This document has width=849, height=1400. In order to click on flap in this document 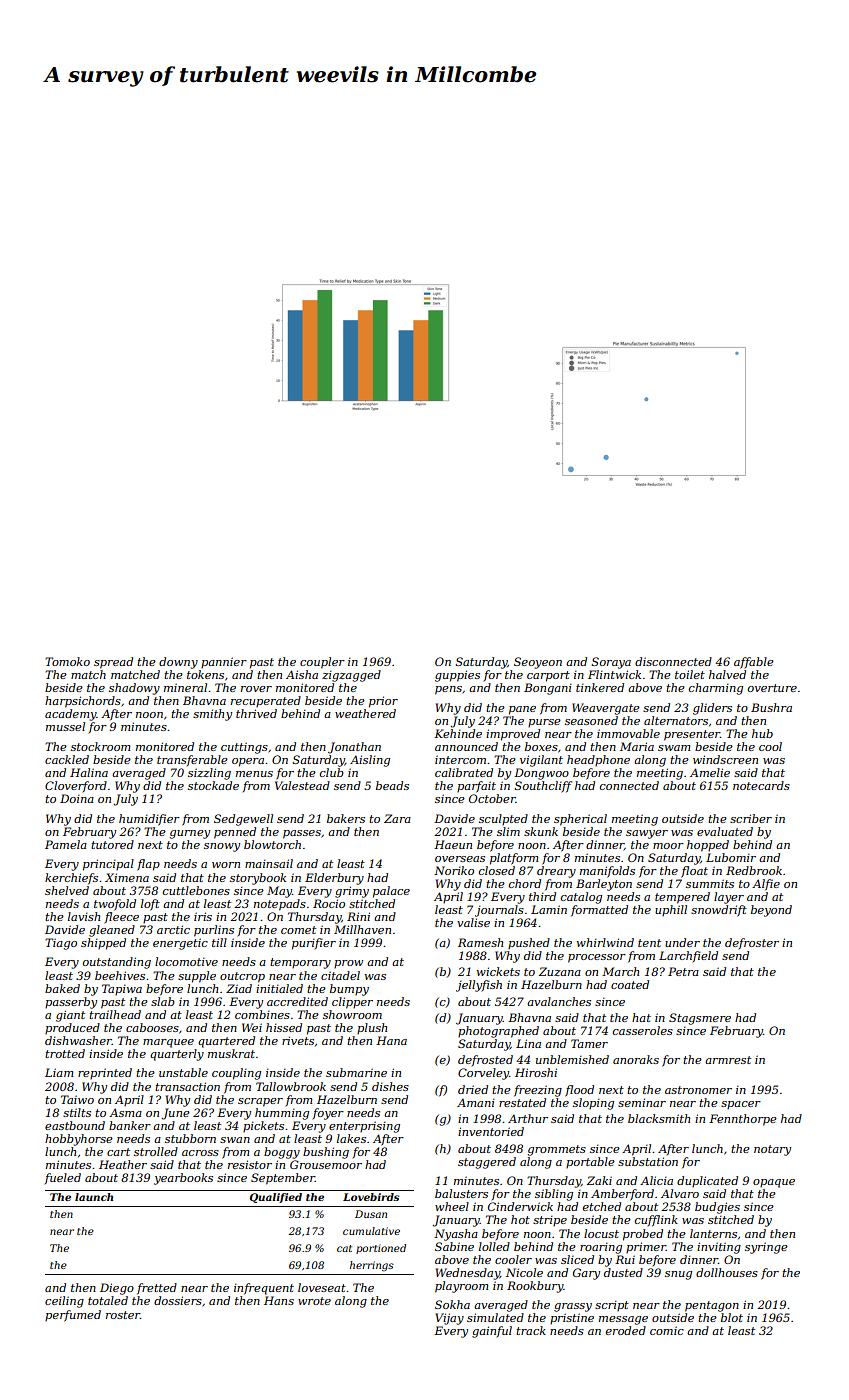, I will do `click(148, 865)`.
